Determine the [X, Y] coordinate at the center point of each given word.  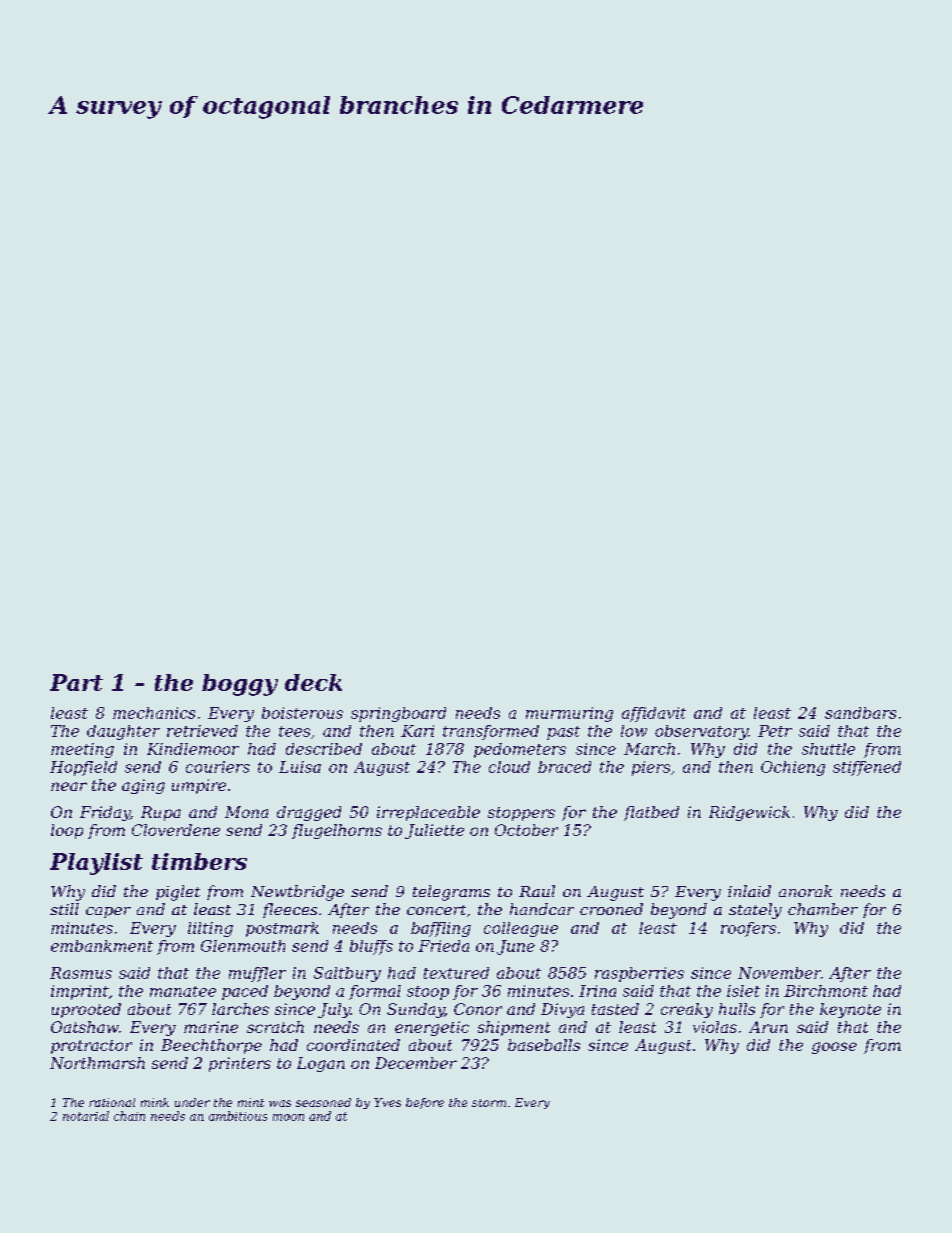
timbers [199, 861]
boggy [240, 685]
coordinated [353, 1045]
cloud [509, 767]
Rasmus [81, 973]
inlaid [749, 891]
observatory [701, 732]
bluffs [371, 947]
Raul [537, 891]
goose [834, 1048]
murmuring [569, 714]
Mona [246, 812]
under [192, 1102]
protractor [91, 1047]
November [779, 973]
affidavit [654, 714]
